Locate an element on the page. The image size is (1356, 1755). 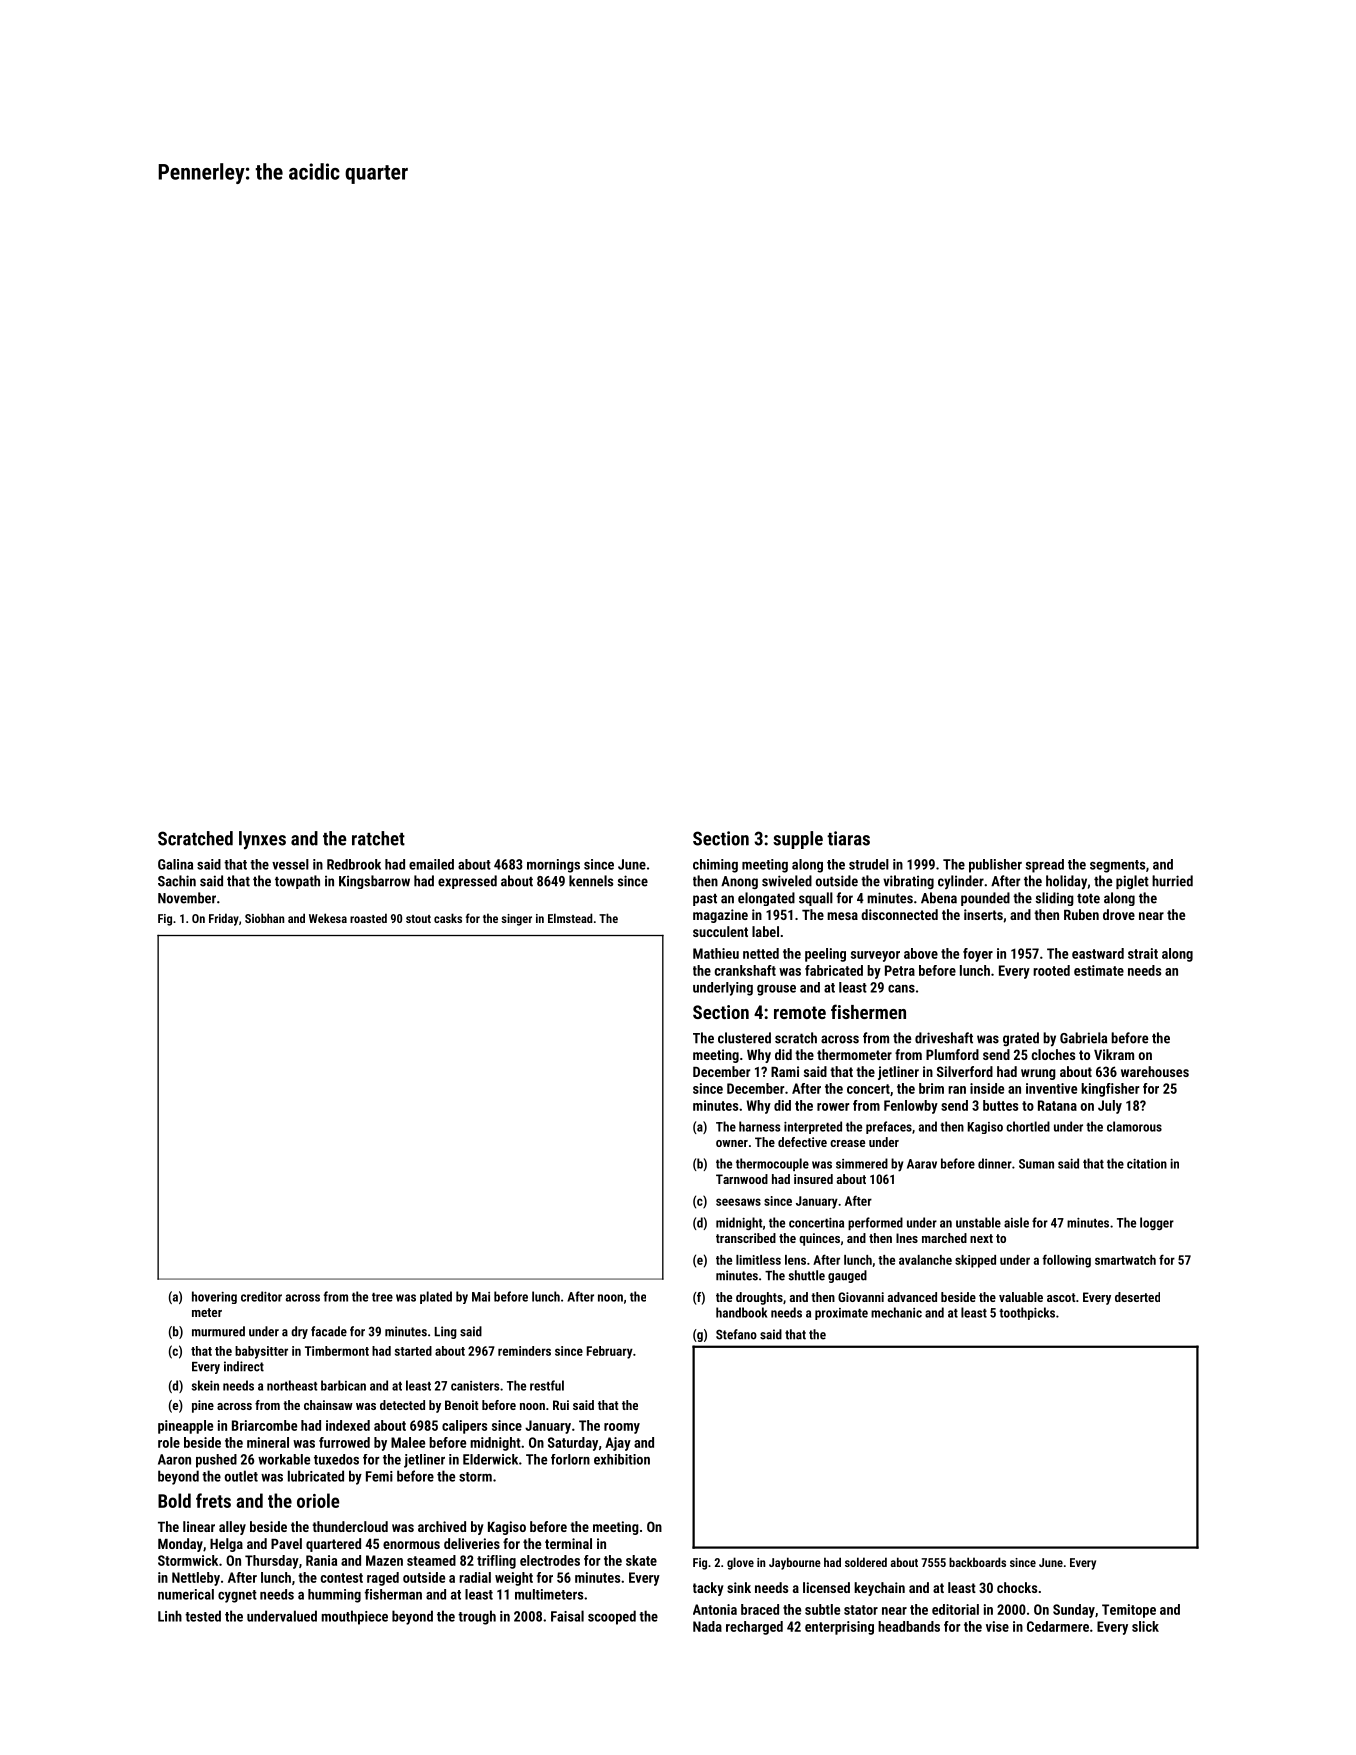
backboards is located at coordinates (977, 1562).
